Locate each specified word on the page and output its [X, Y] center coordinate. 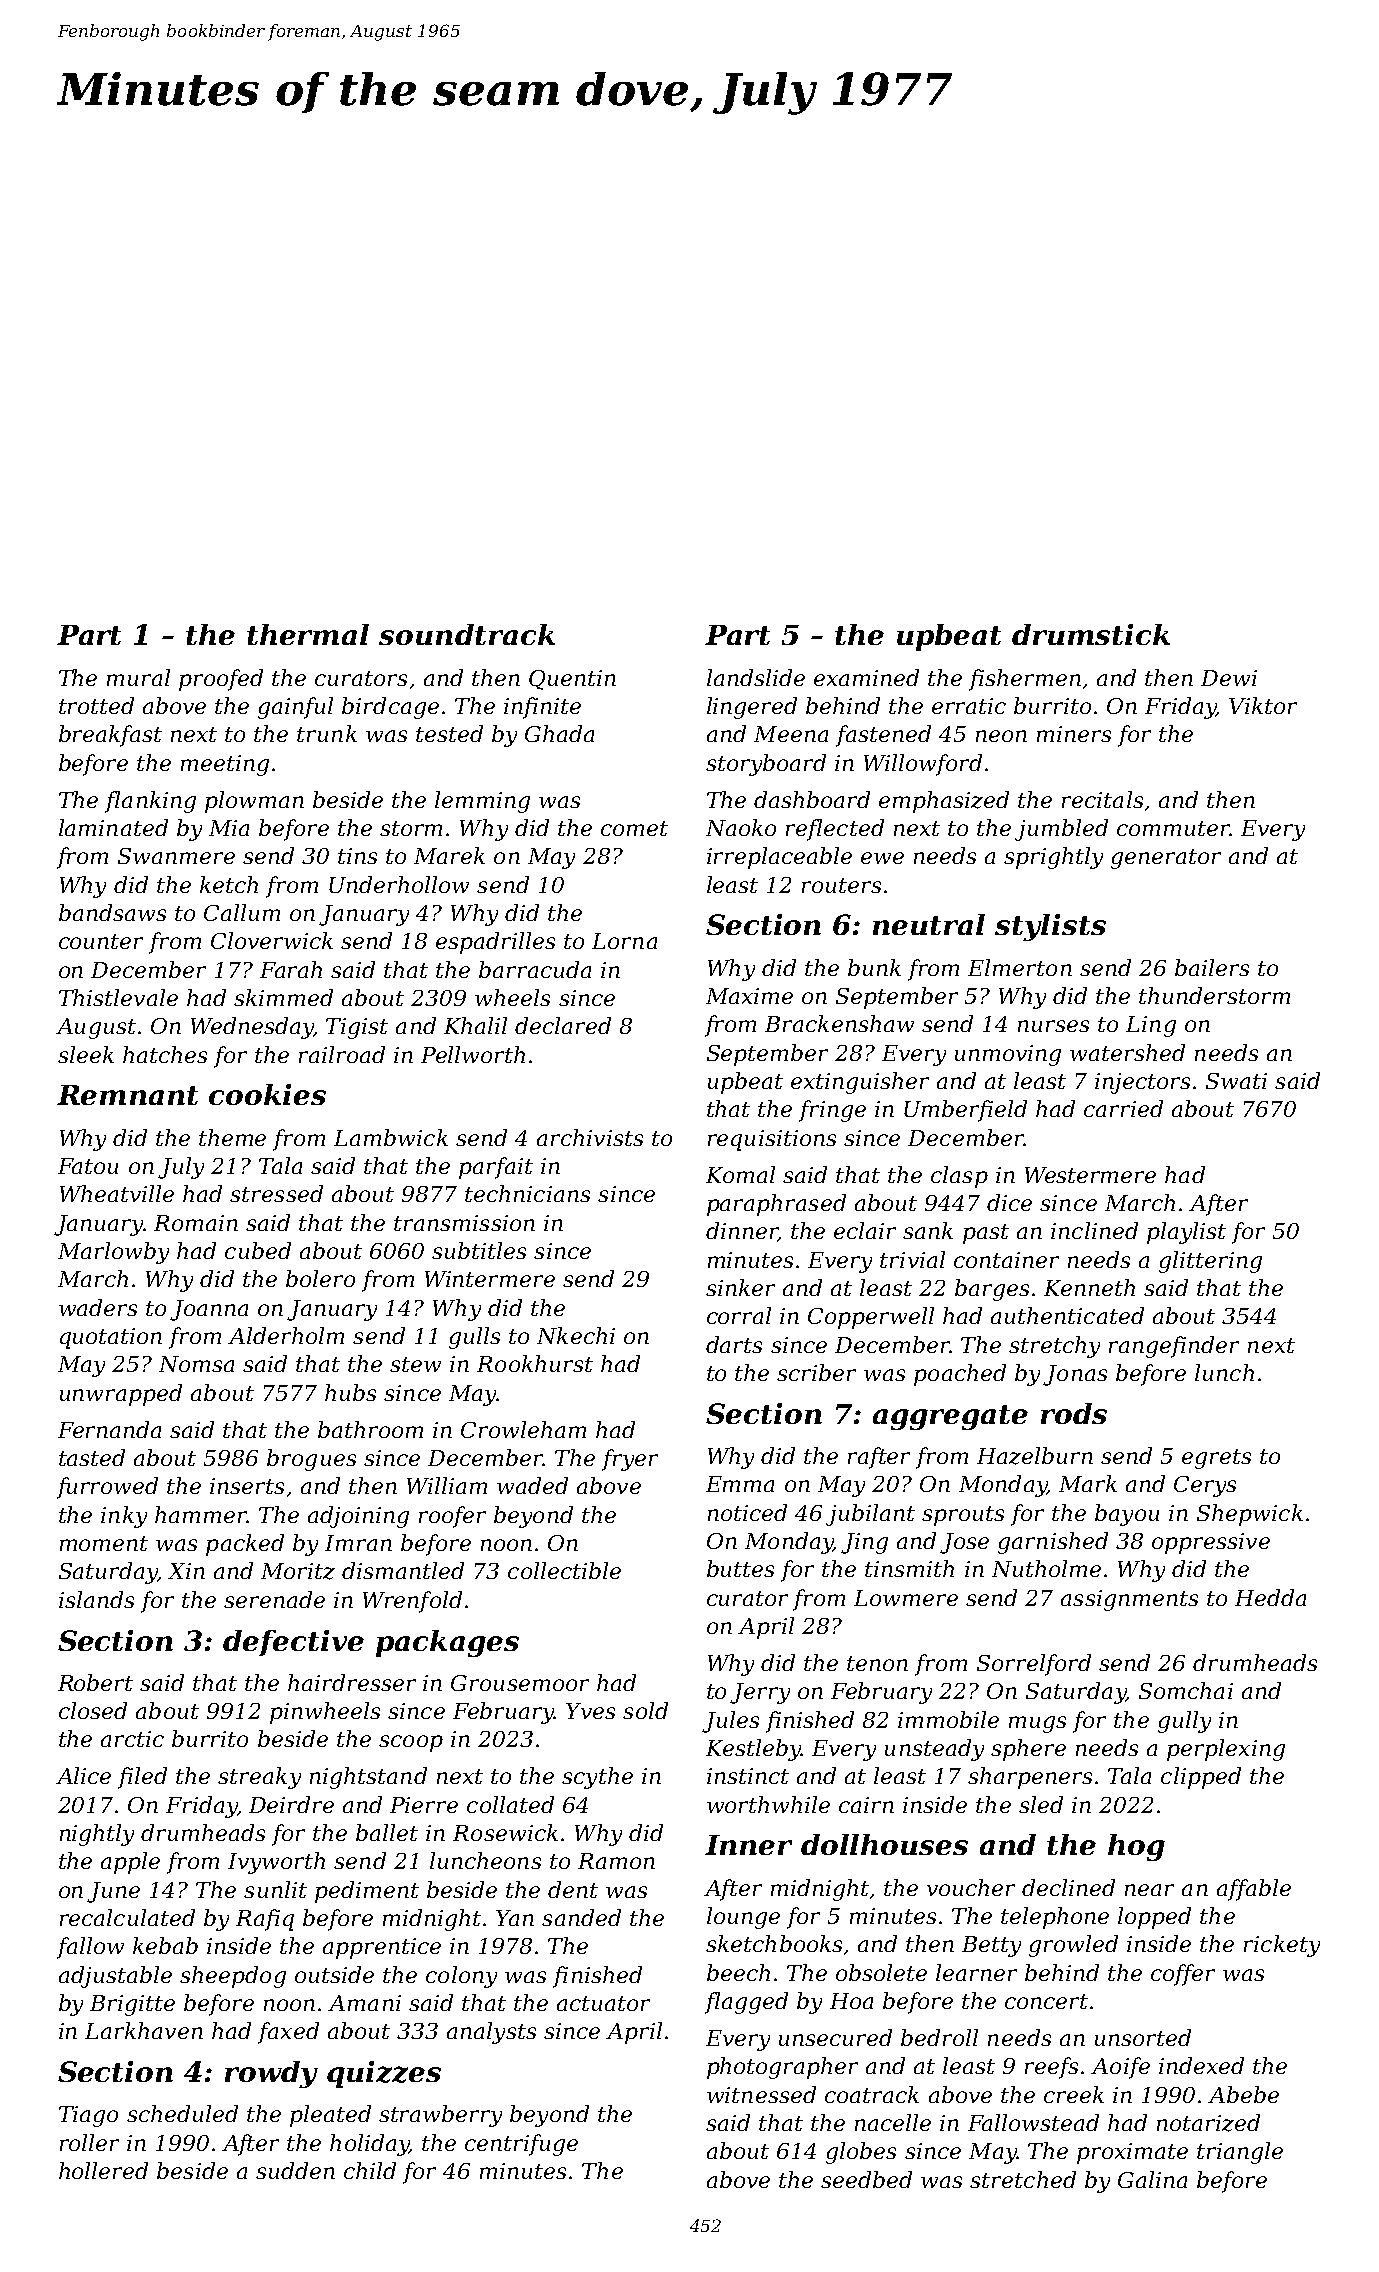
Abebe [1243, 2094]
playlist [1186, 1233]
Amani [364, 2003]
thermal [308, 634]
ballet [387, 1832]
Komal [740, 1174]
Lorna [624, 941]
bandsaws [112, 912]
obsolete [881, 1972]
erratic [969, 706]
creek [1074, 2094]
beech [738, 1972]
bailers [1212, 967]
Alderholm [286, 1335]
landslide [756, 677]
